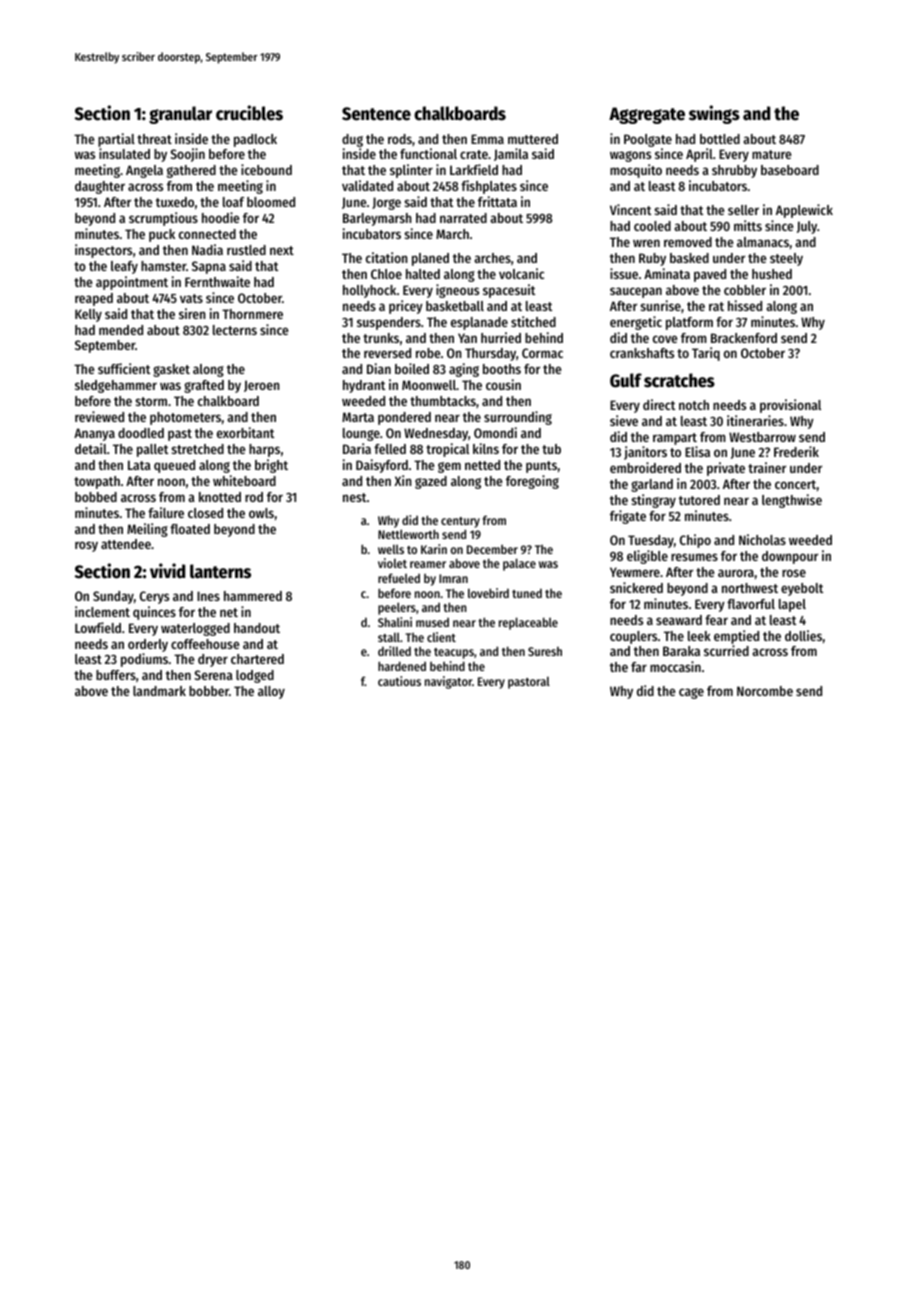 This screenshot has height=1316, width=908. Describe the element at coordinates (392, 563) in the screenshot. I see `violet` at that location.
